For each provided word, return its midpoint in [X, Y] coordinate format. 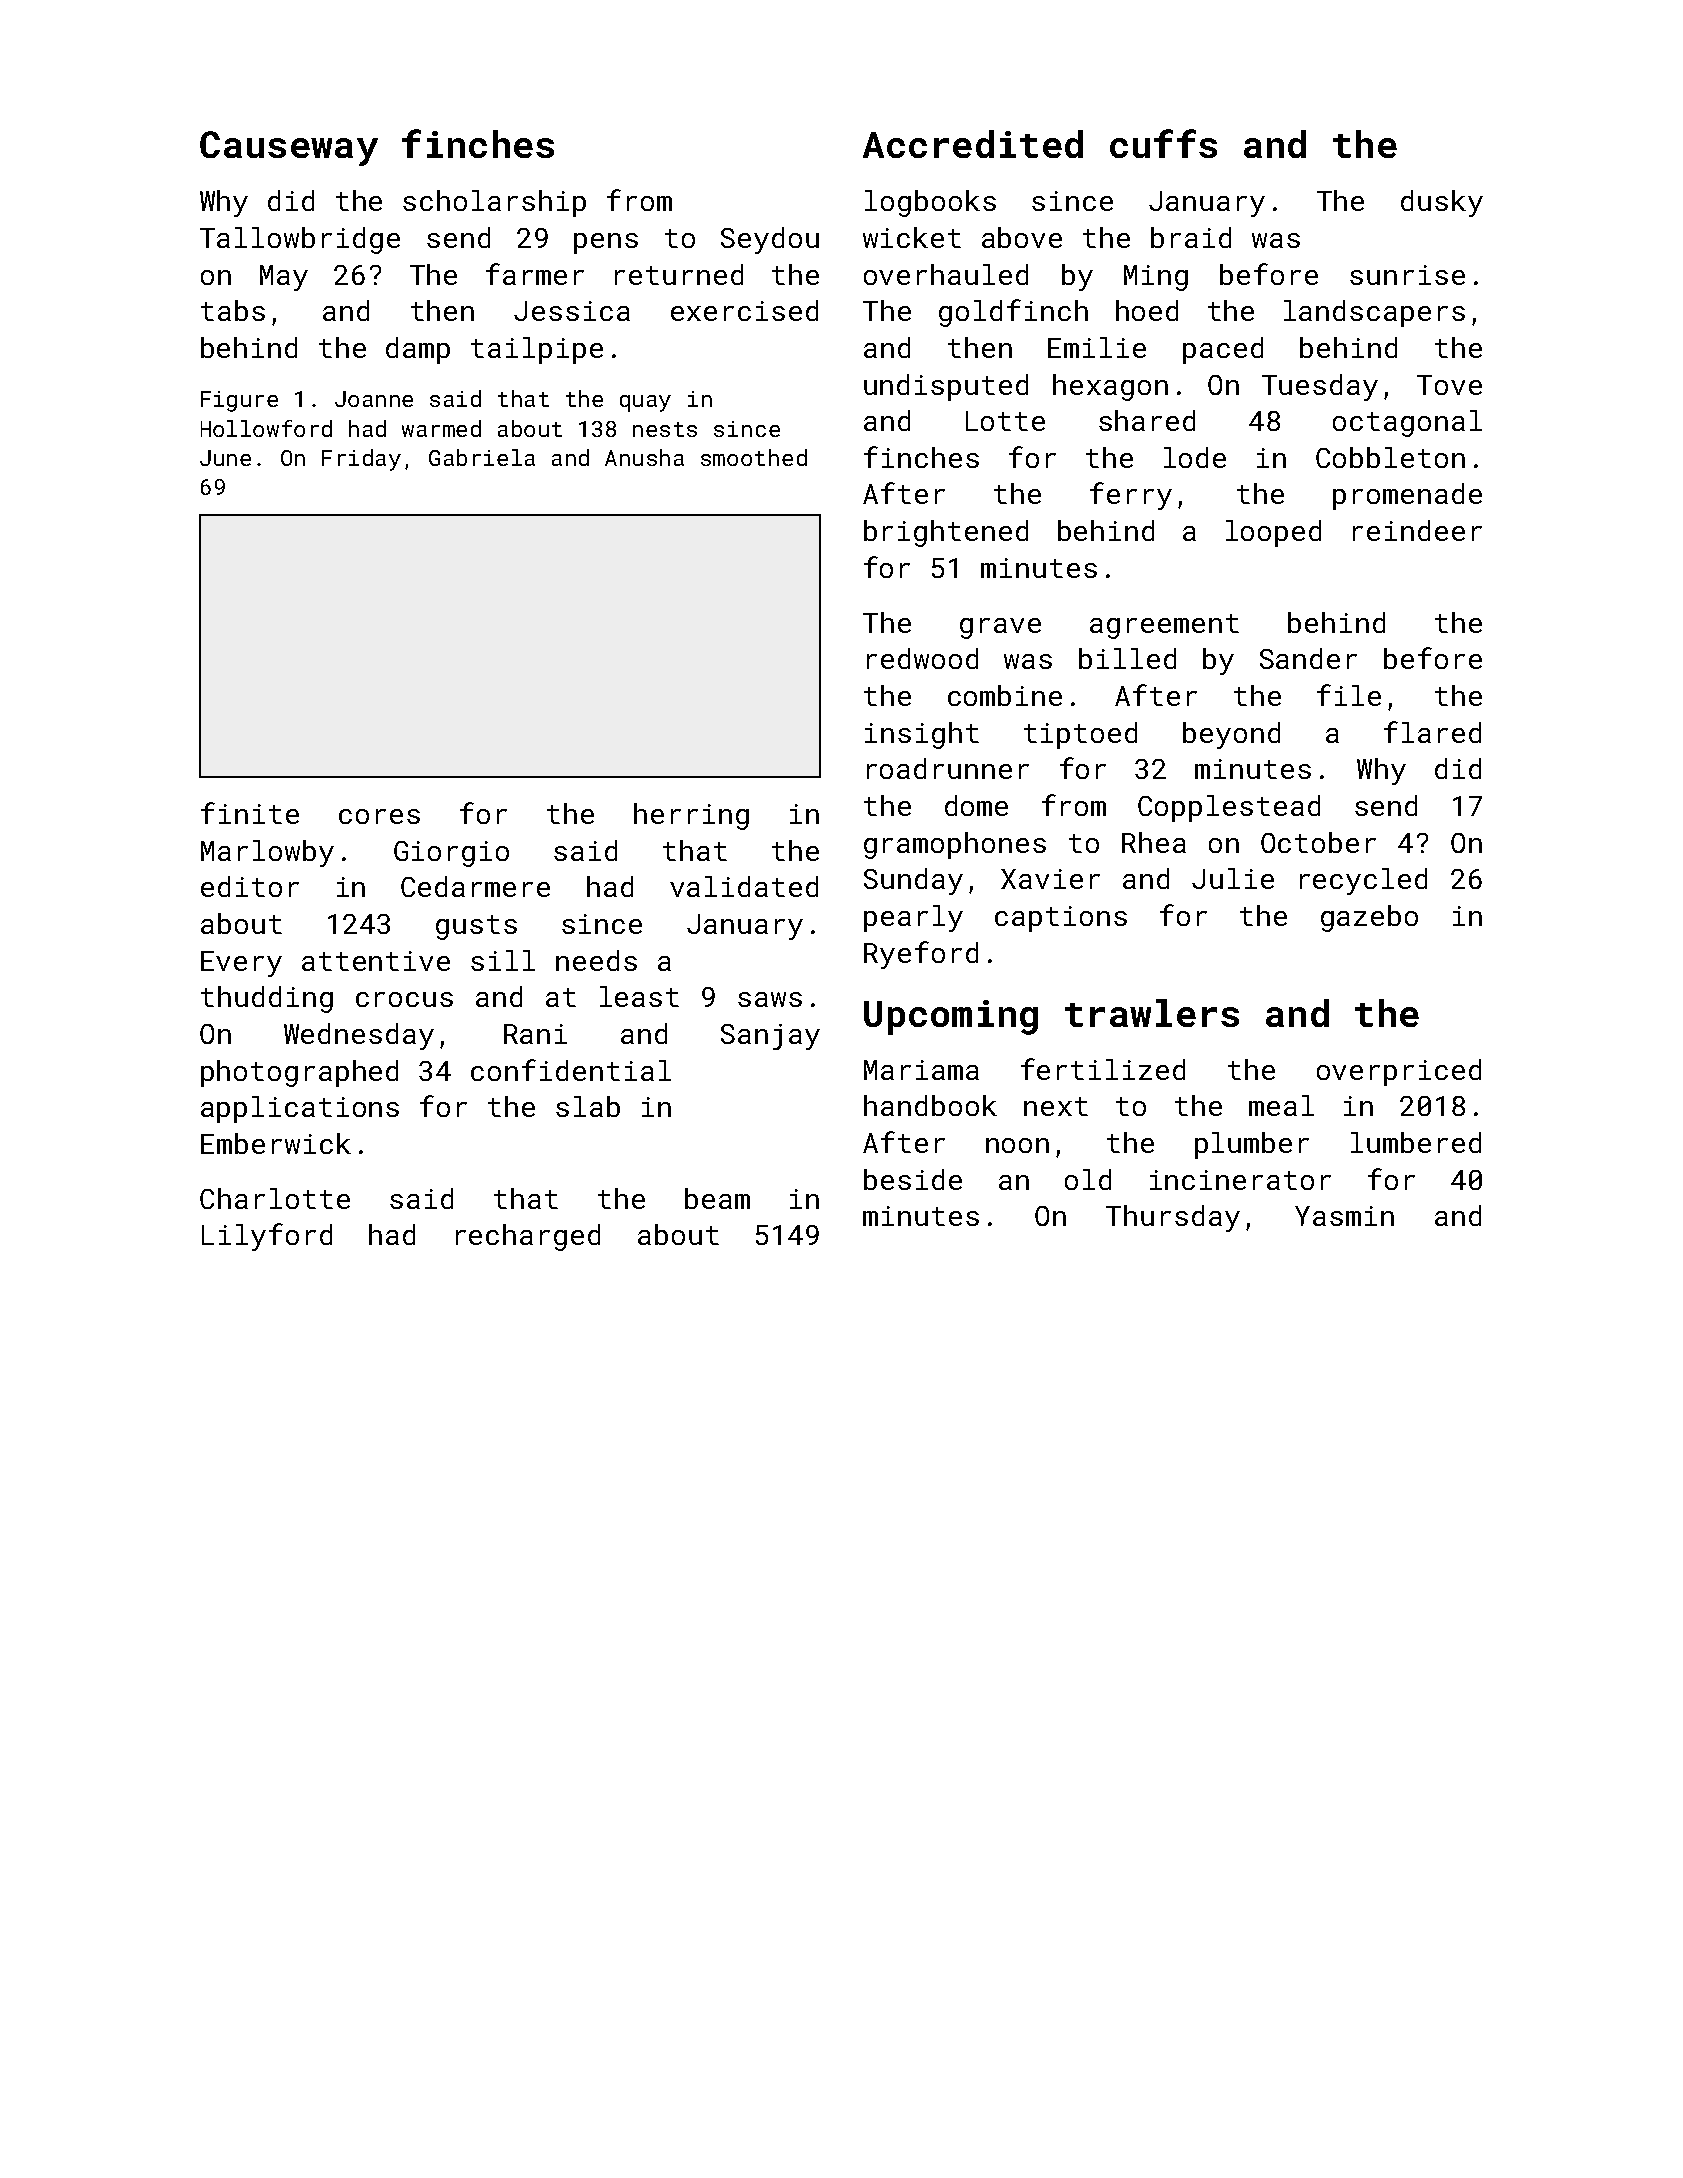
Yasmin [1344, 1216]
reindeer [1417, 530]
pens [606, 243]
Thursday [1173, 1218]
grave [1000, 628]
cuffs [1163, 143]
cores [379, 816]
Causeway [289, 148]
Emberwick [276, 1143]
